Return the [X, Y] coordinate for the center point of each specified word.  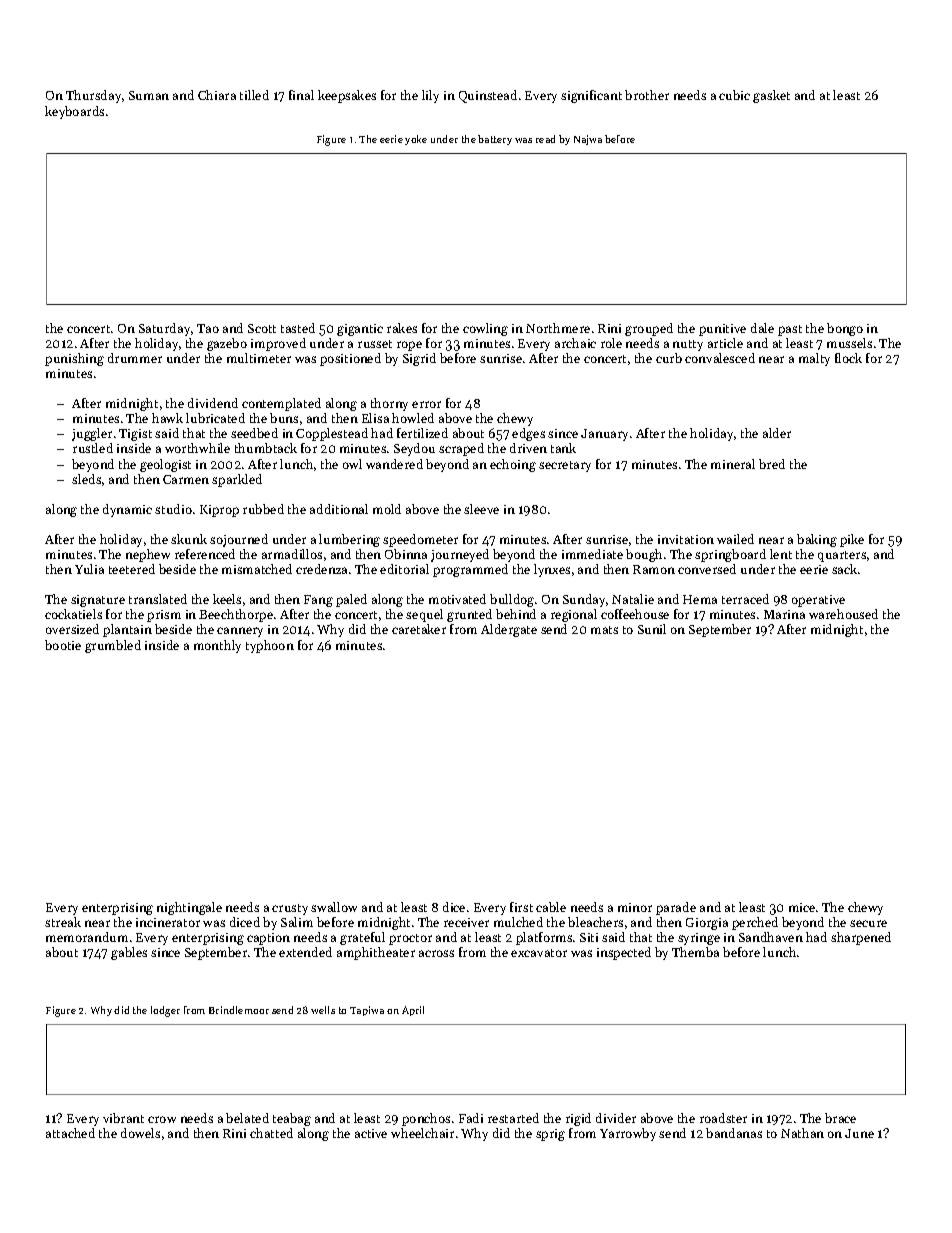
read [545, 139]
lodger [165, 1011]
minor [635, 907]
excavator [539, 953]
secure [868, 923]
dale [762, 328]
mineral [733, 464]
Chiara [217, 95]
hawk [167, 418]
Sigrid [419, 359]
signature [98, 601]
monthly [217, 646]
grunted [469, 615]
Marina [784, 614]
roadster [723, 1118]
